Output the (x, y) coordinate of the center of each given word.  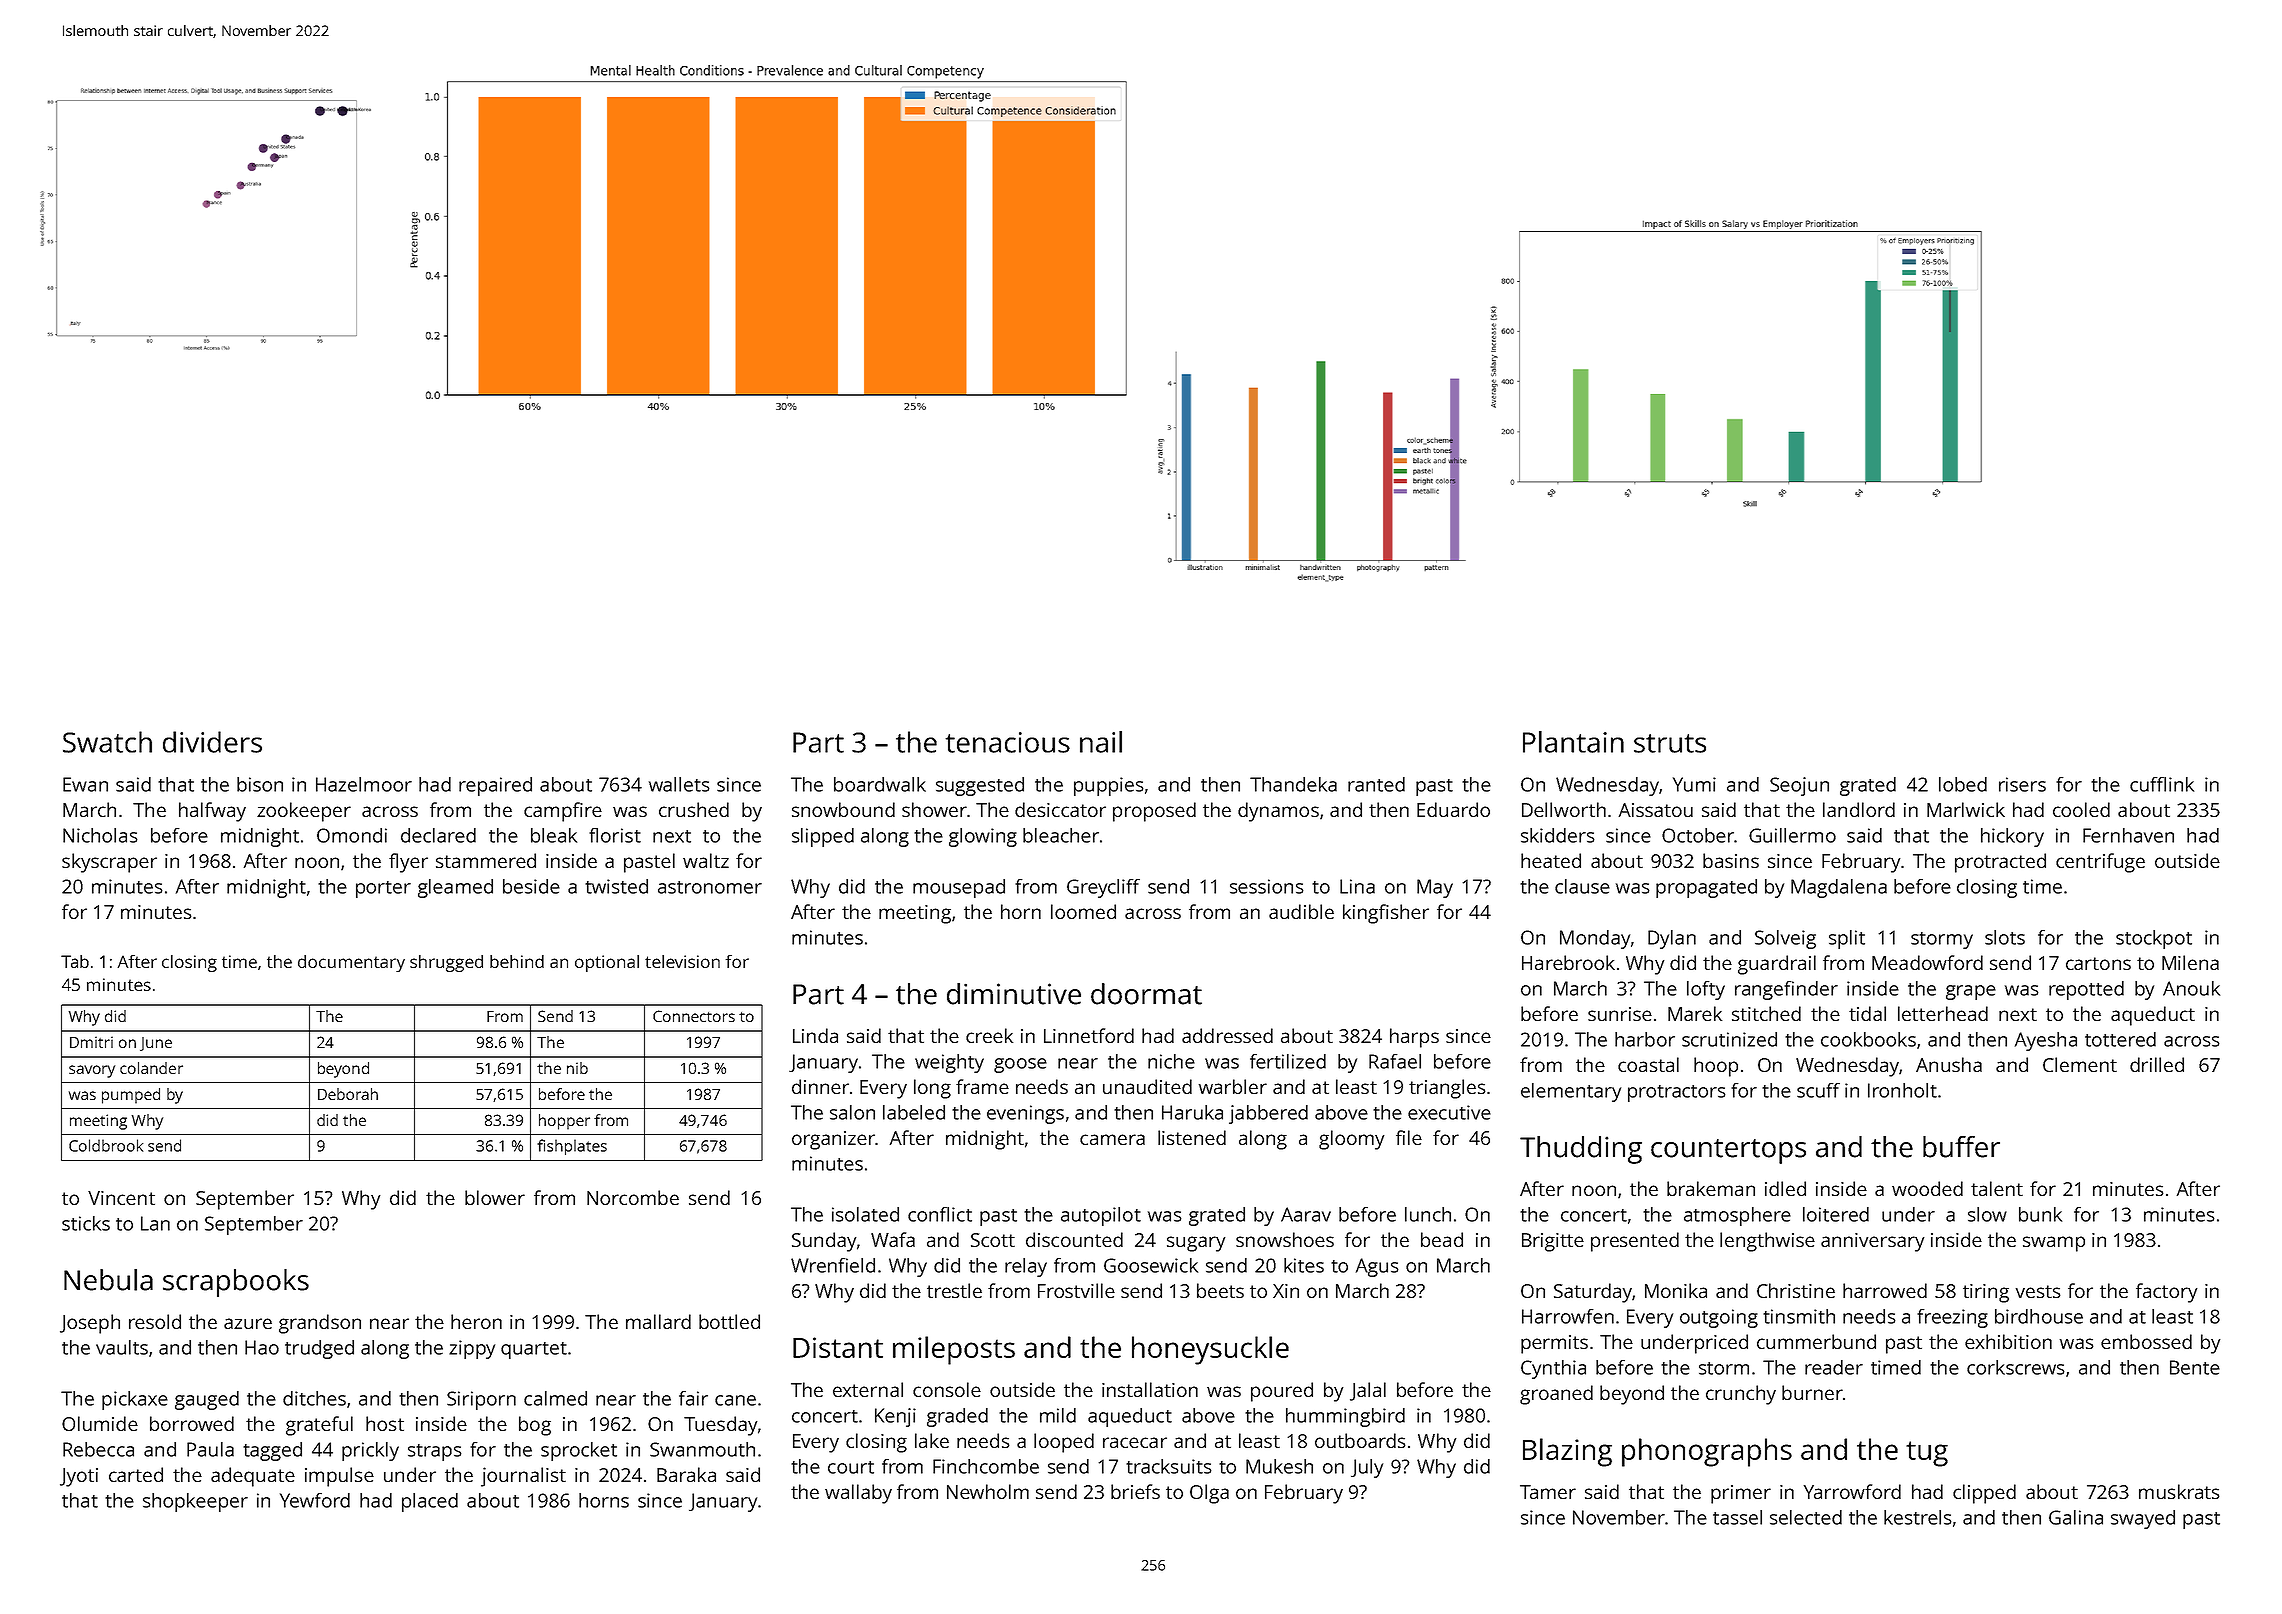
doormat (1146, 994)
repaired (495, 786)
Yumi (1694, 784)
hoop (1716, 1067)
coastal (1648, 1064)
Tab (75, 961)
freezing (1952, 1318)
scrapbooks (236, 1283)
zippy (472, 1349)
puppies (1109, 786)
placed (430, 1502)
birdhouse (2039, 1316)
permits (1554, 1344)
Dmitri (91, 1042)
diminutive (1014, 994)
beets (1220, 1290)
